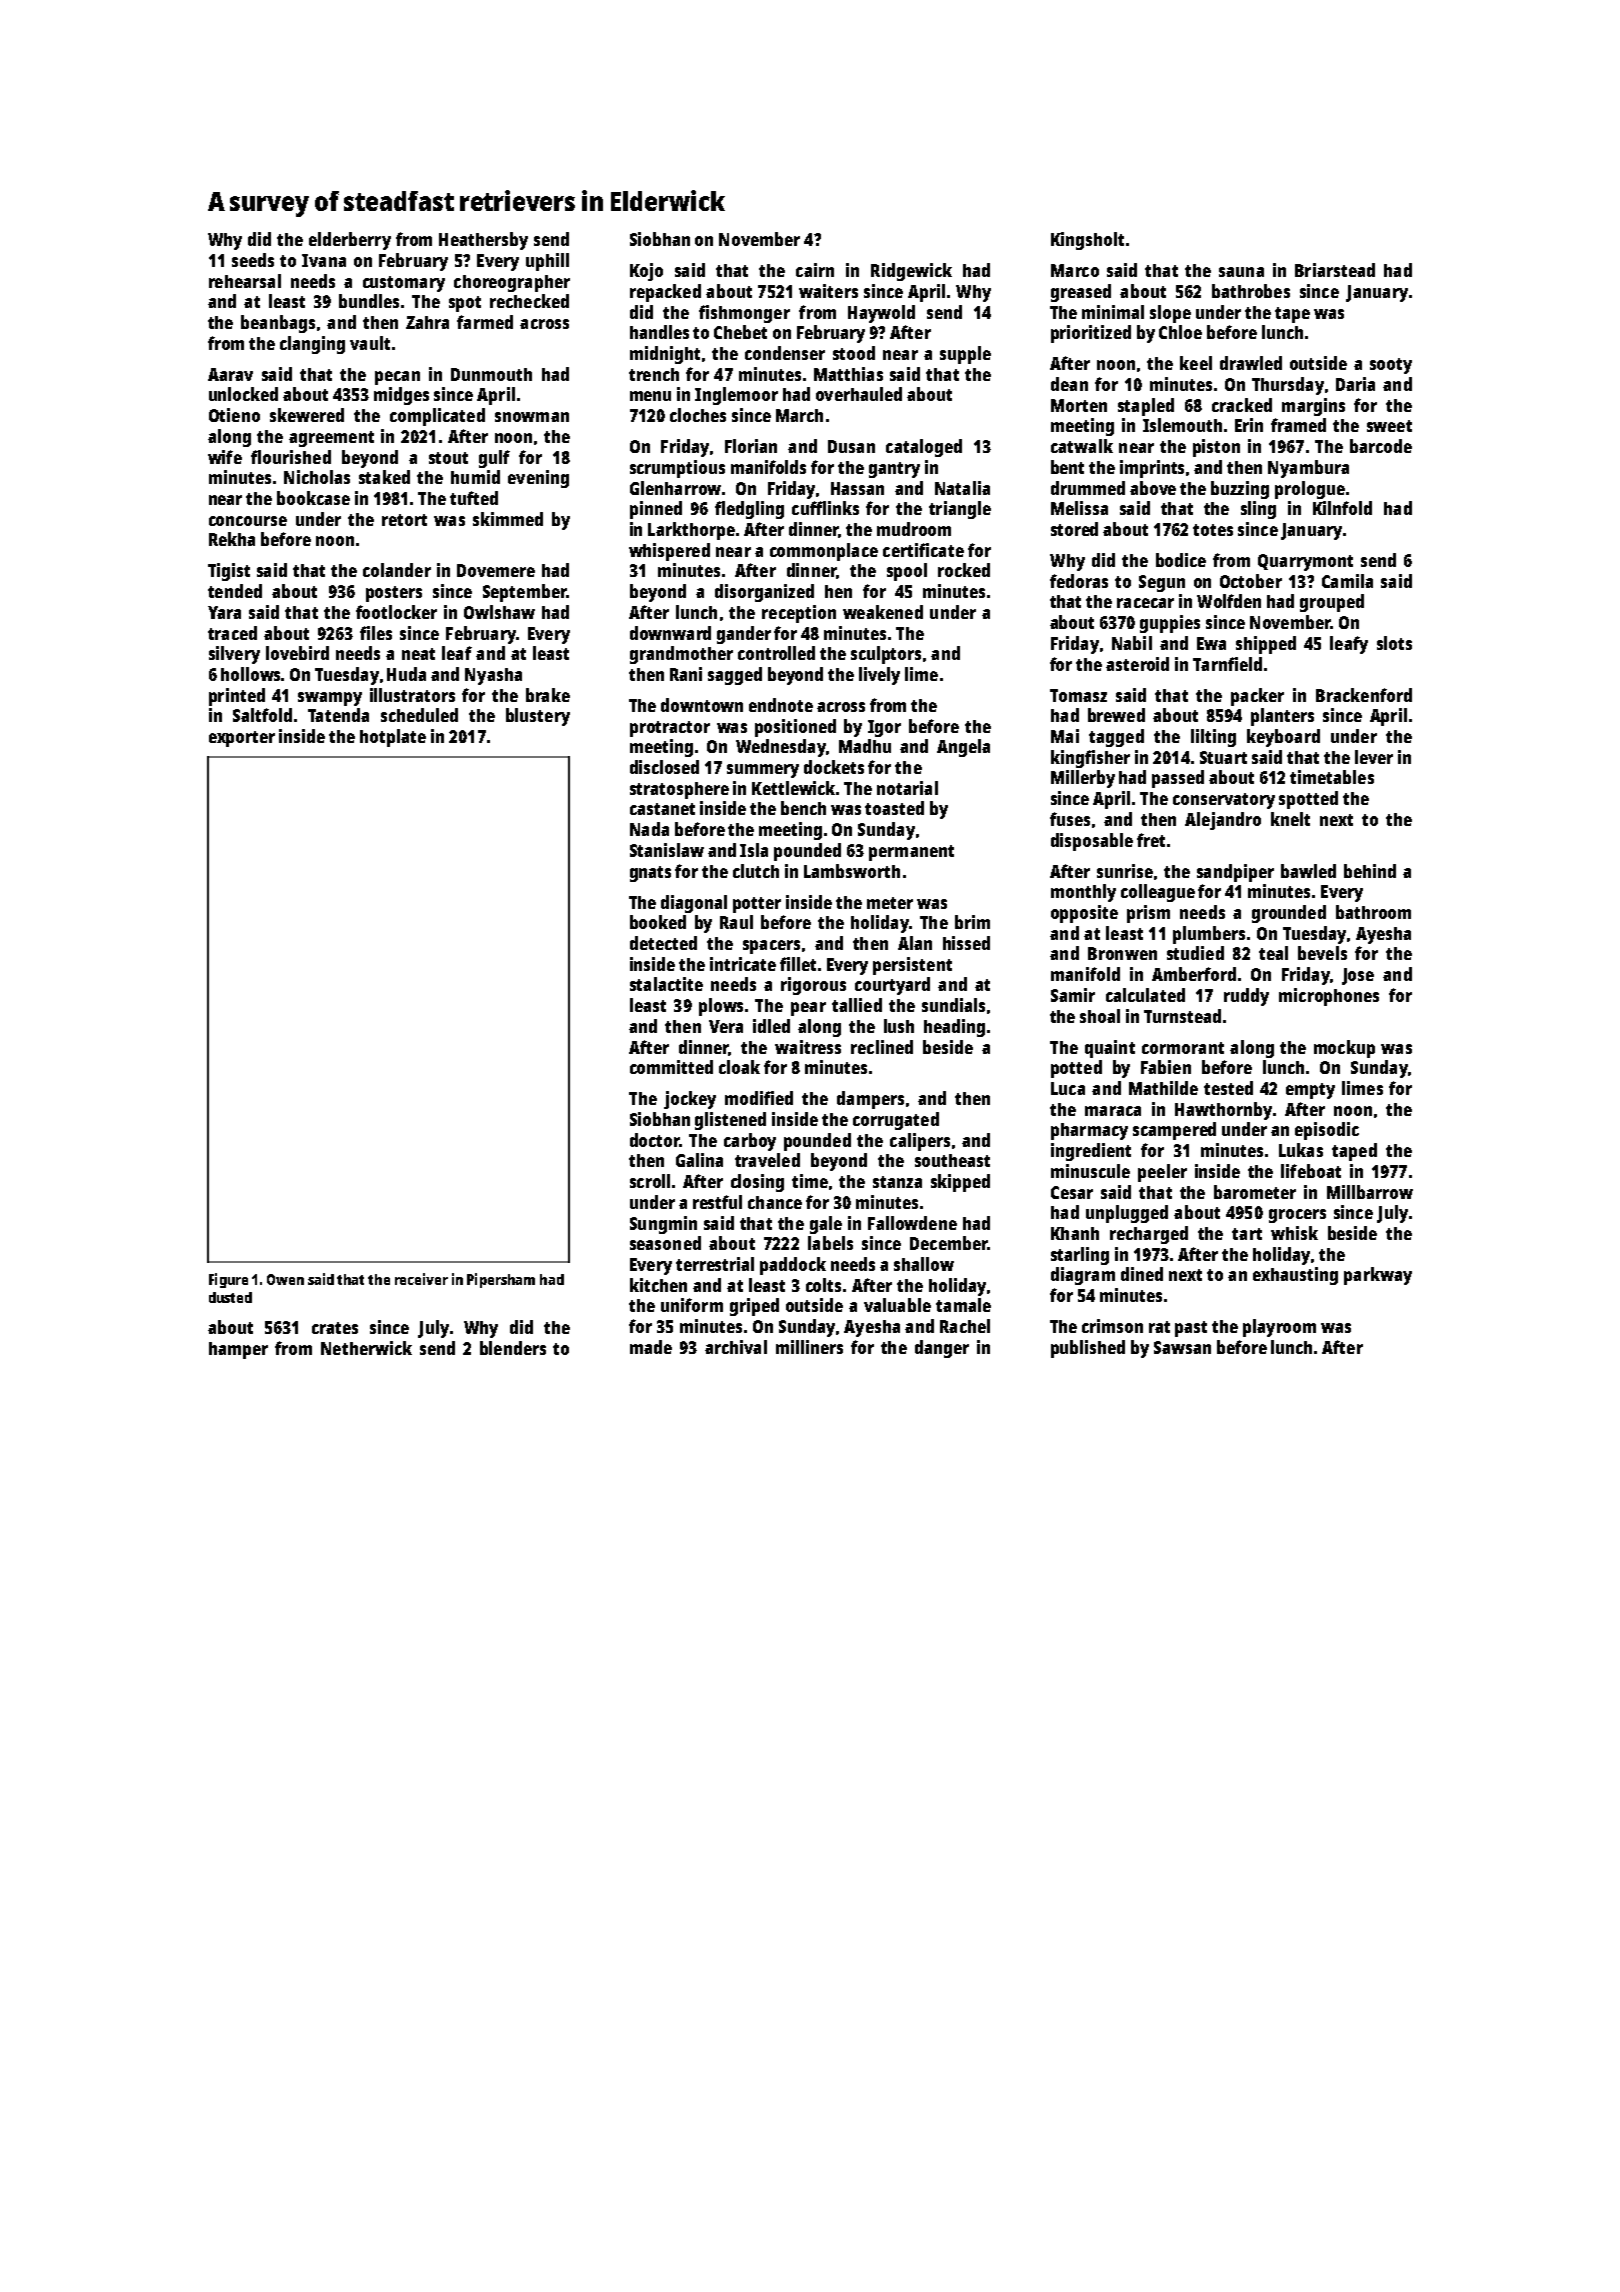 The image size is (1620, 2292). What do you see at coordinates (1335, 270) in the document?
I see `Briarstead` at bounding box center [1335, 270].
